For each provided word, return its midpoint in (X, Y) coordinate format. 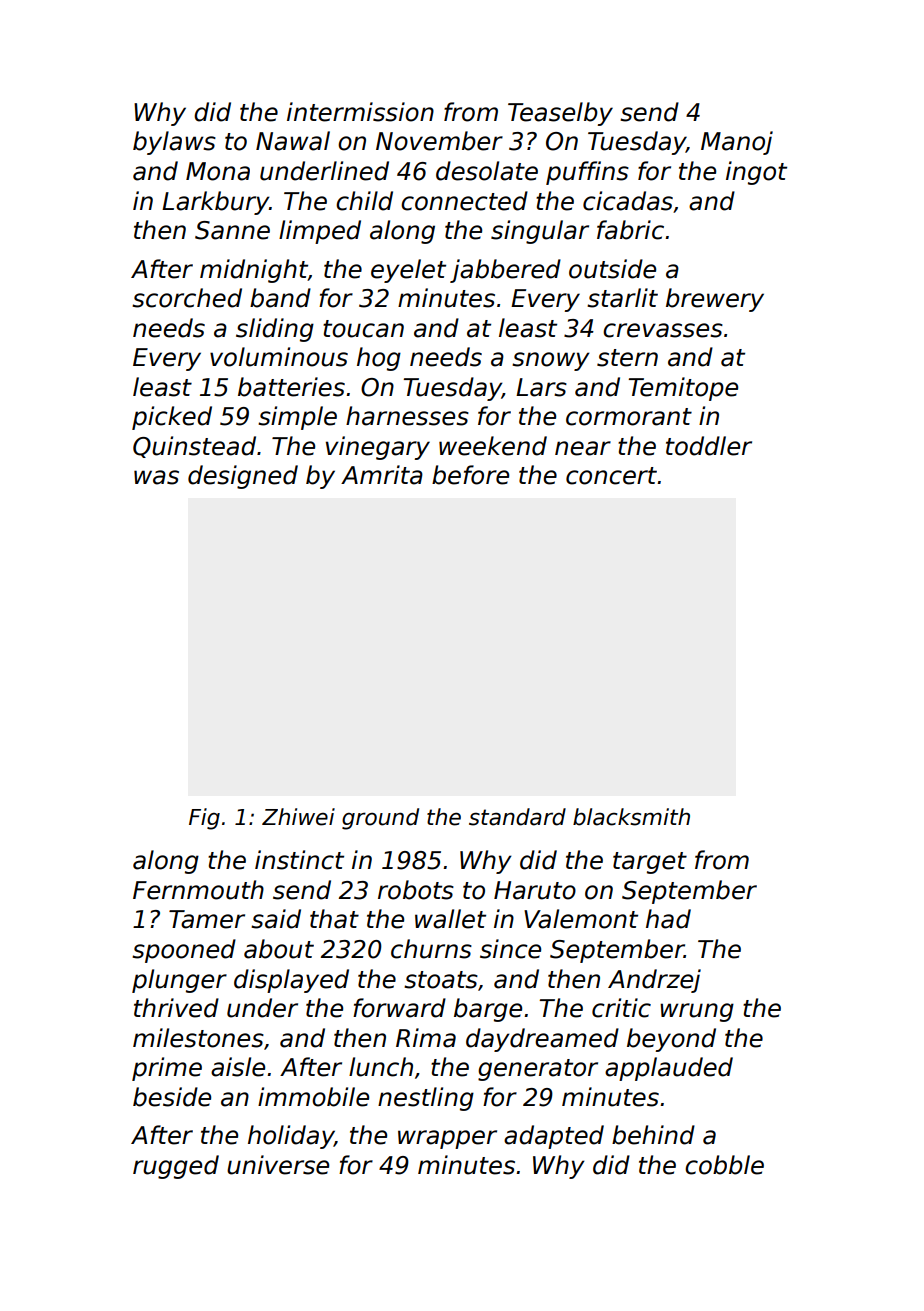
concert (612, 476)
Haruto (535, 890)
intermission (360, 112)
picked (172, 418)
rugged (176, 1167)
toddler (709, 446)
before (470, 475)
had (668, 919)
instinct (299, 860)
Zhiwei (298, 817)
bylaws (174, 143)
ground (380, 819)
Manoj (737, 143)
